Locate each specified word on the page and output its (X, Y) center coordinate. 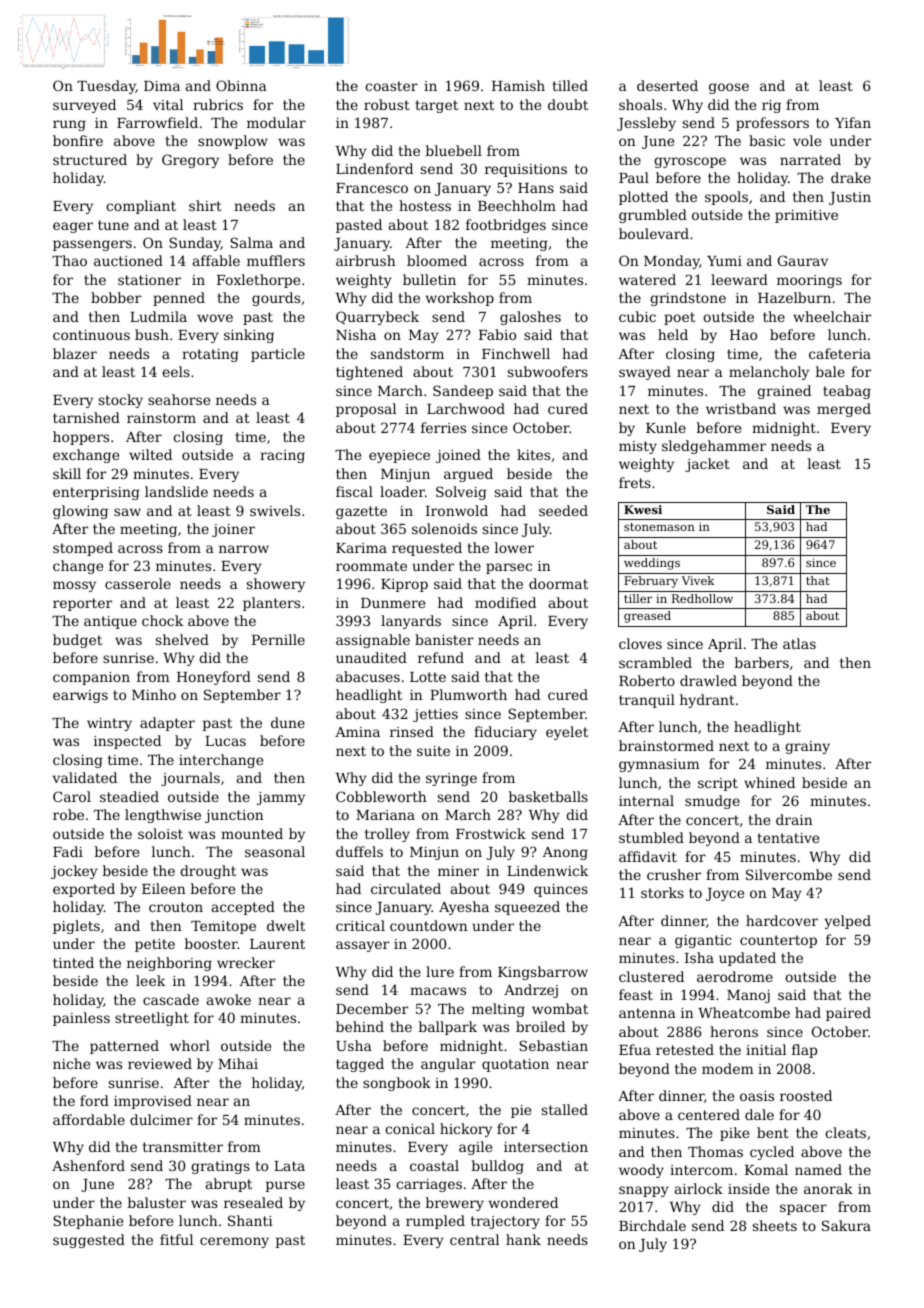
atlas (799, 643)
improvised (153, 1102)
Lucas (225, 741)
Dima (162, 86)
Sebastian (553, 1045)
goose (729, 88)
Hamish (518, 85)
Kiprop (404, 585)
